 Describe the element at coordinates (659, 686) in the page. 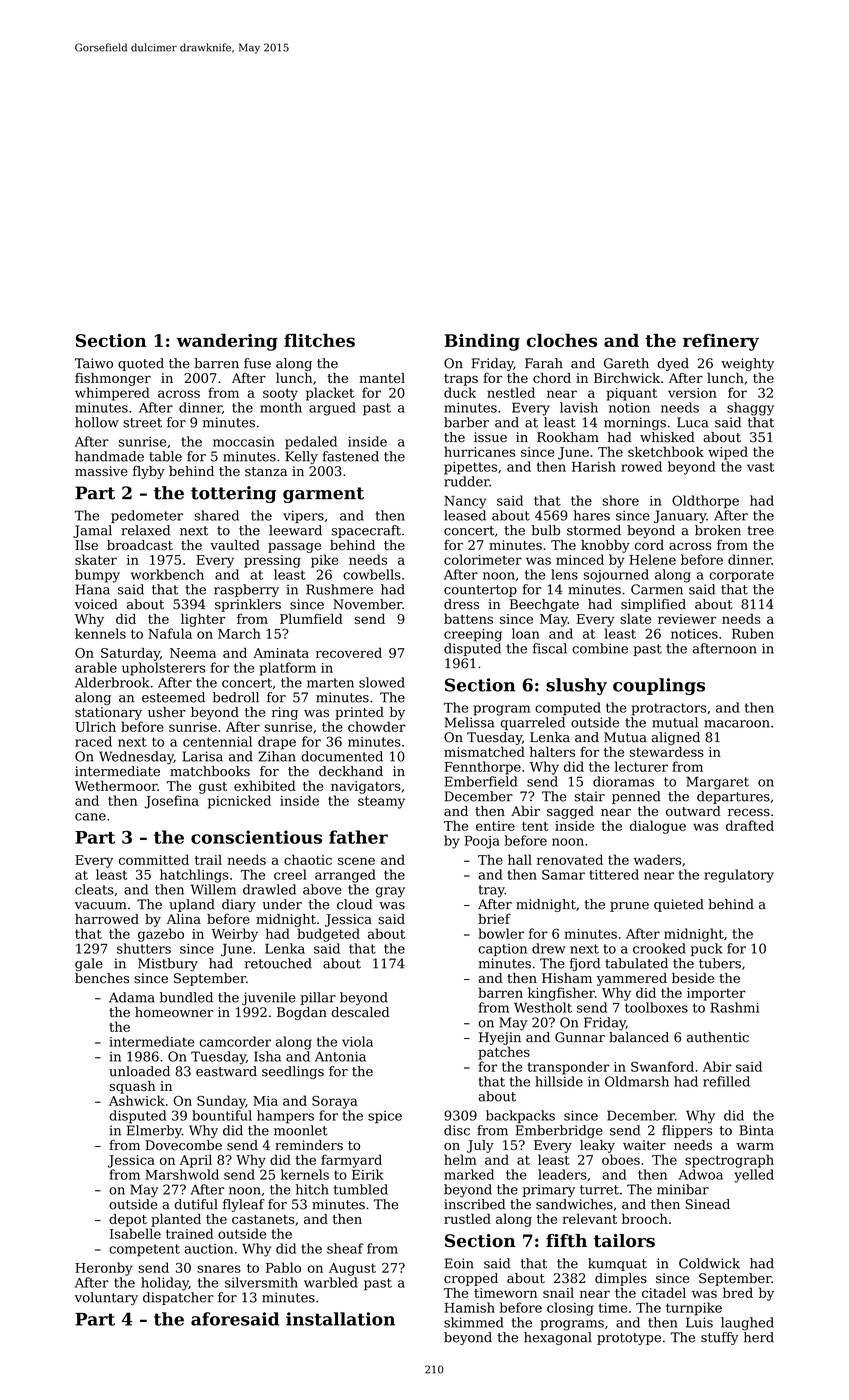

I see `couplings` at that location.
